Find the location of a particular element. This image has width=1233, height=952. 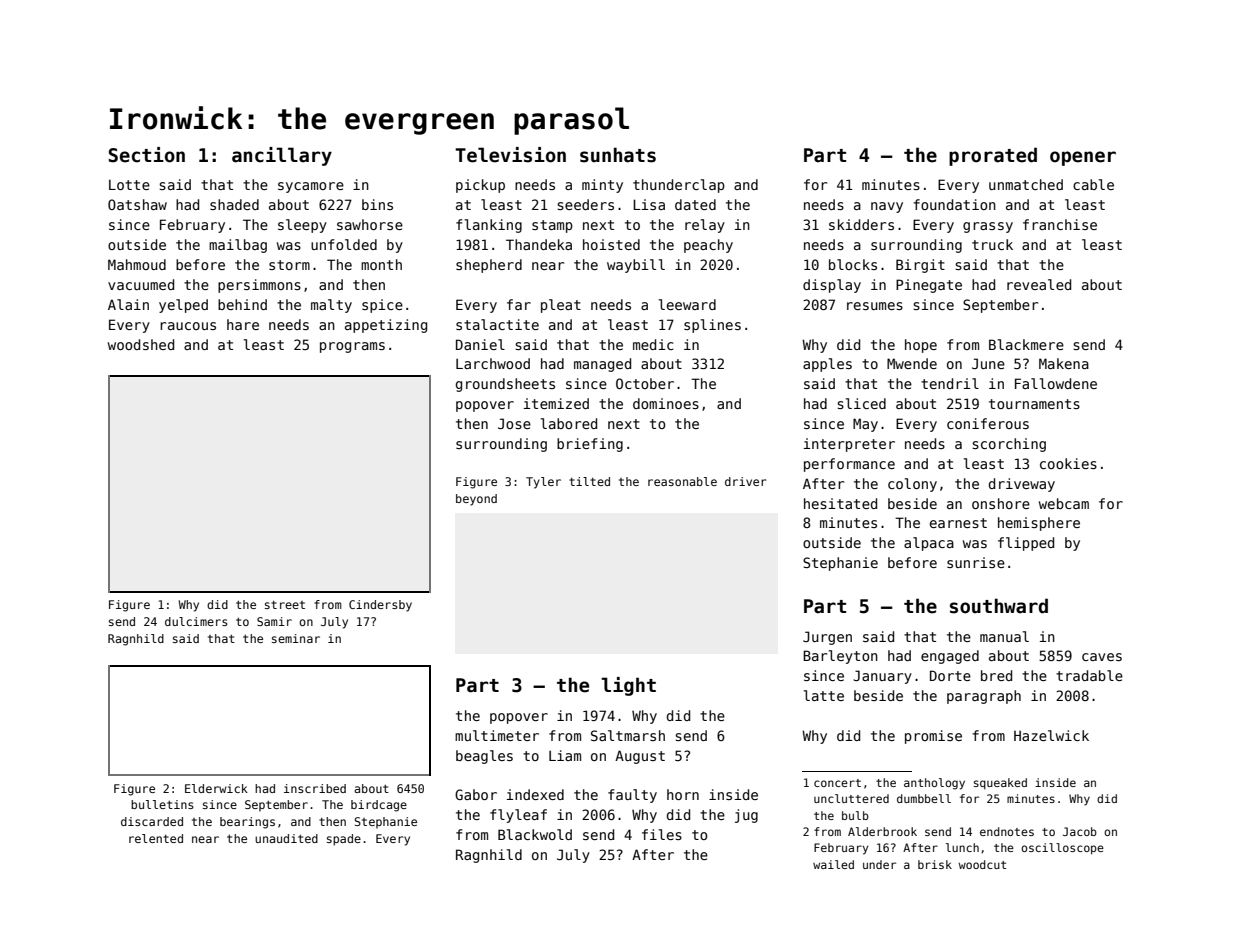

unaudited is located at coordinates (286, 838).
